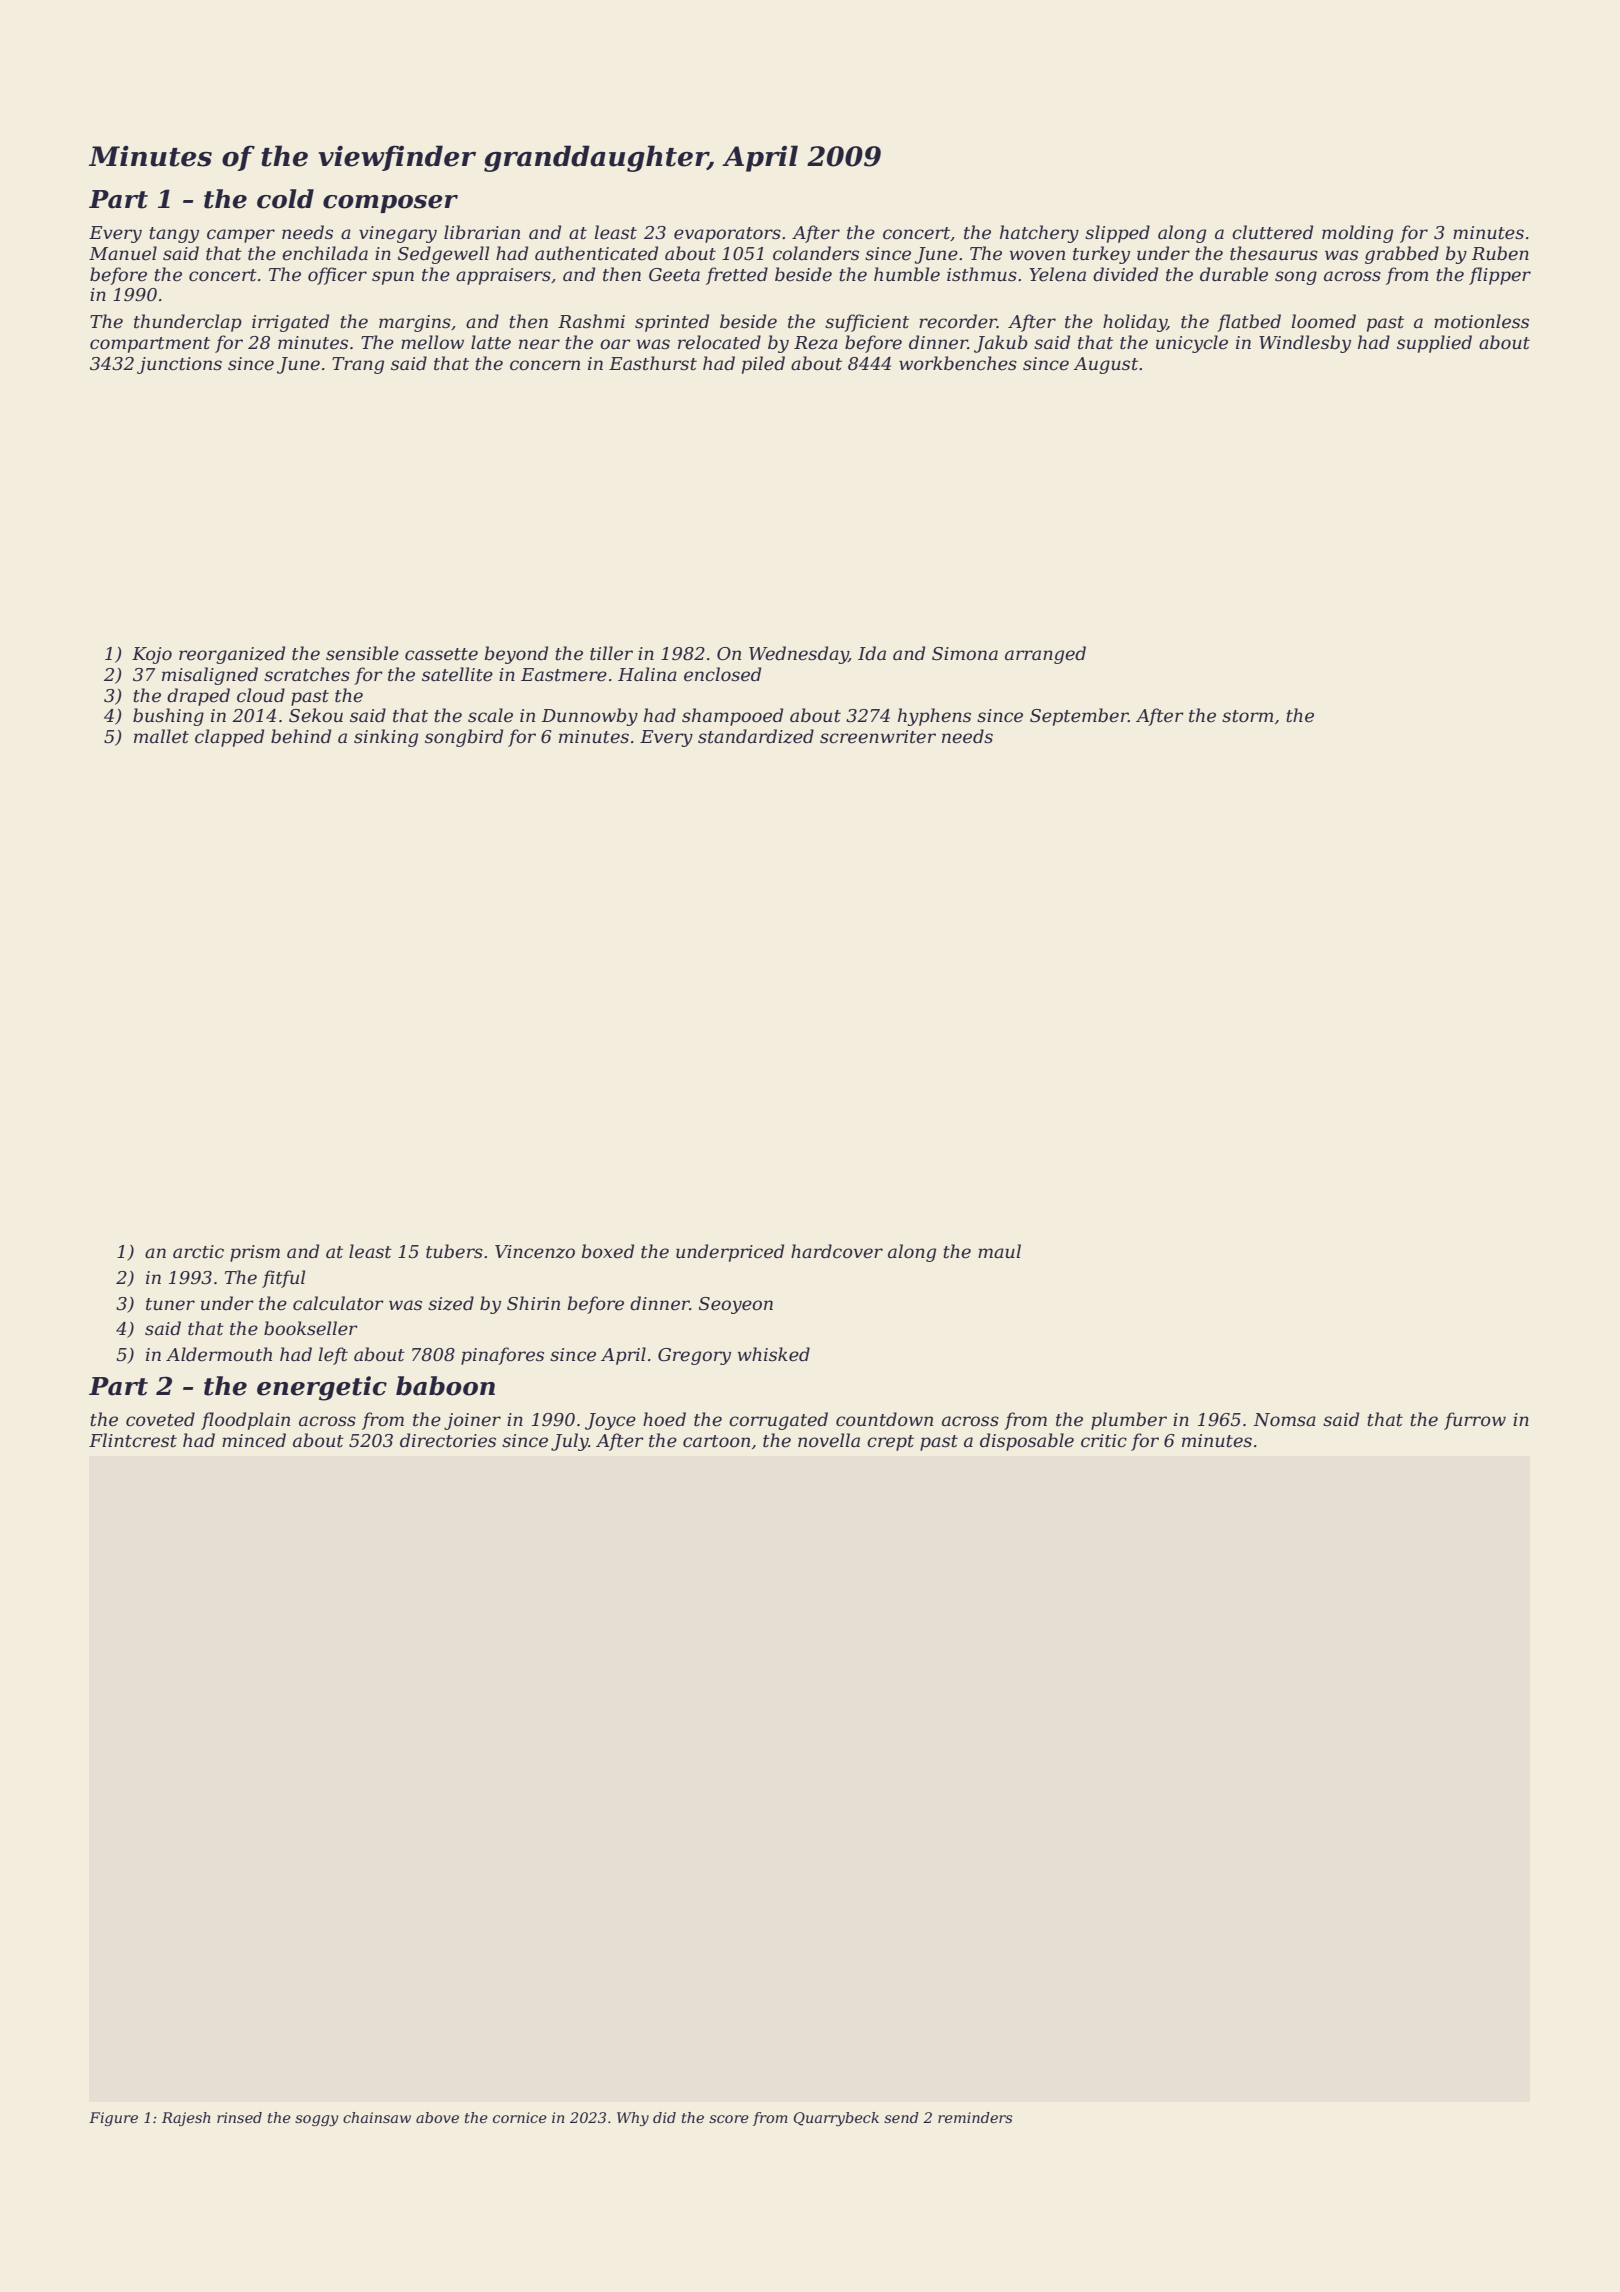  Describe the element at coordinates (174, 235) in the image. I see `tangy` at that location.
